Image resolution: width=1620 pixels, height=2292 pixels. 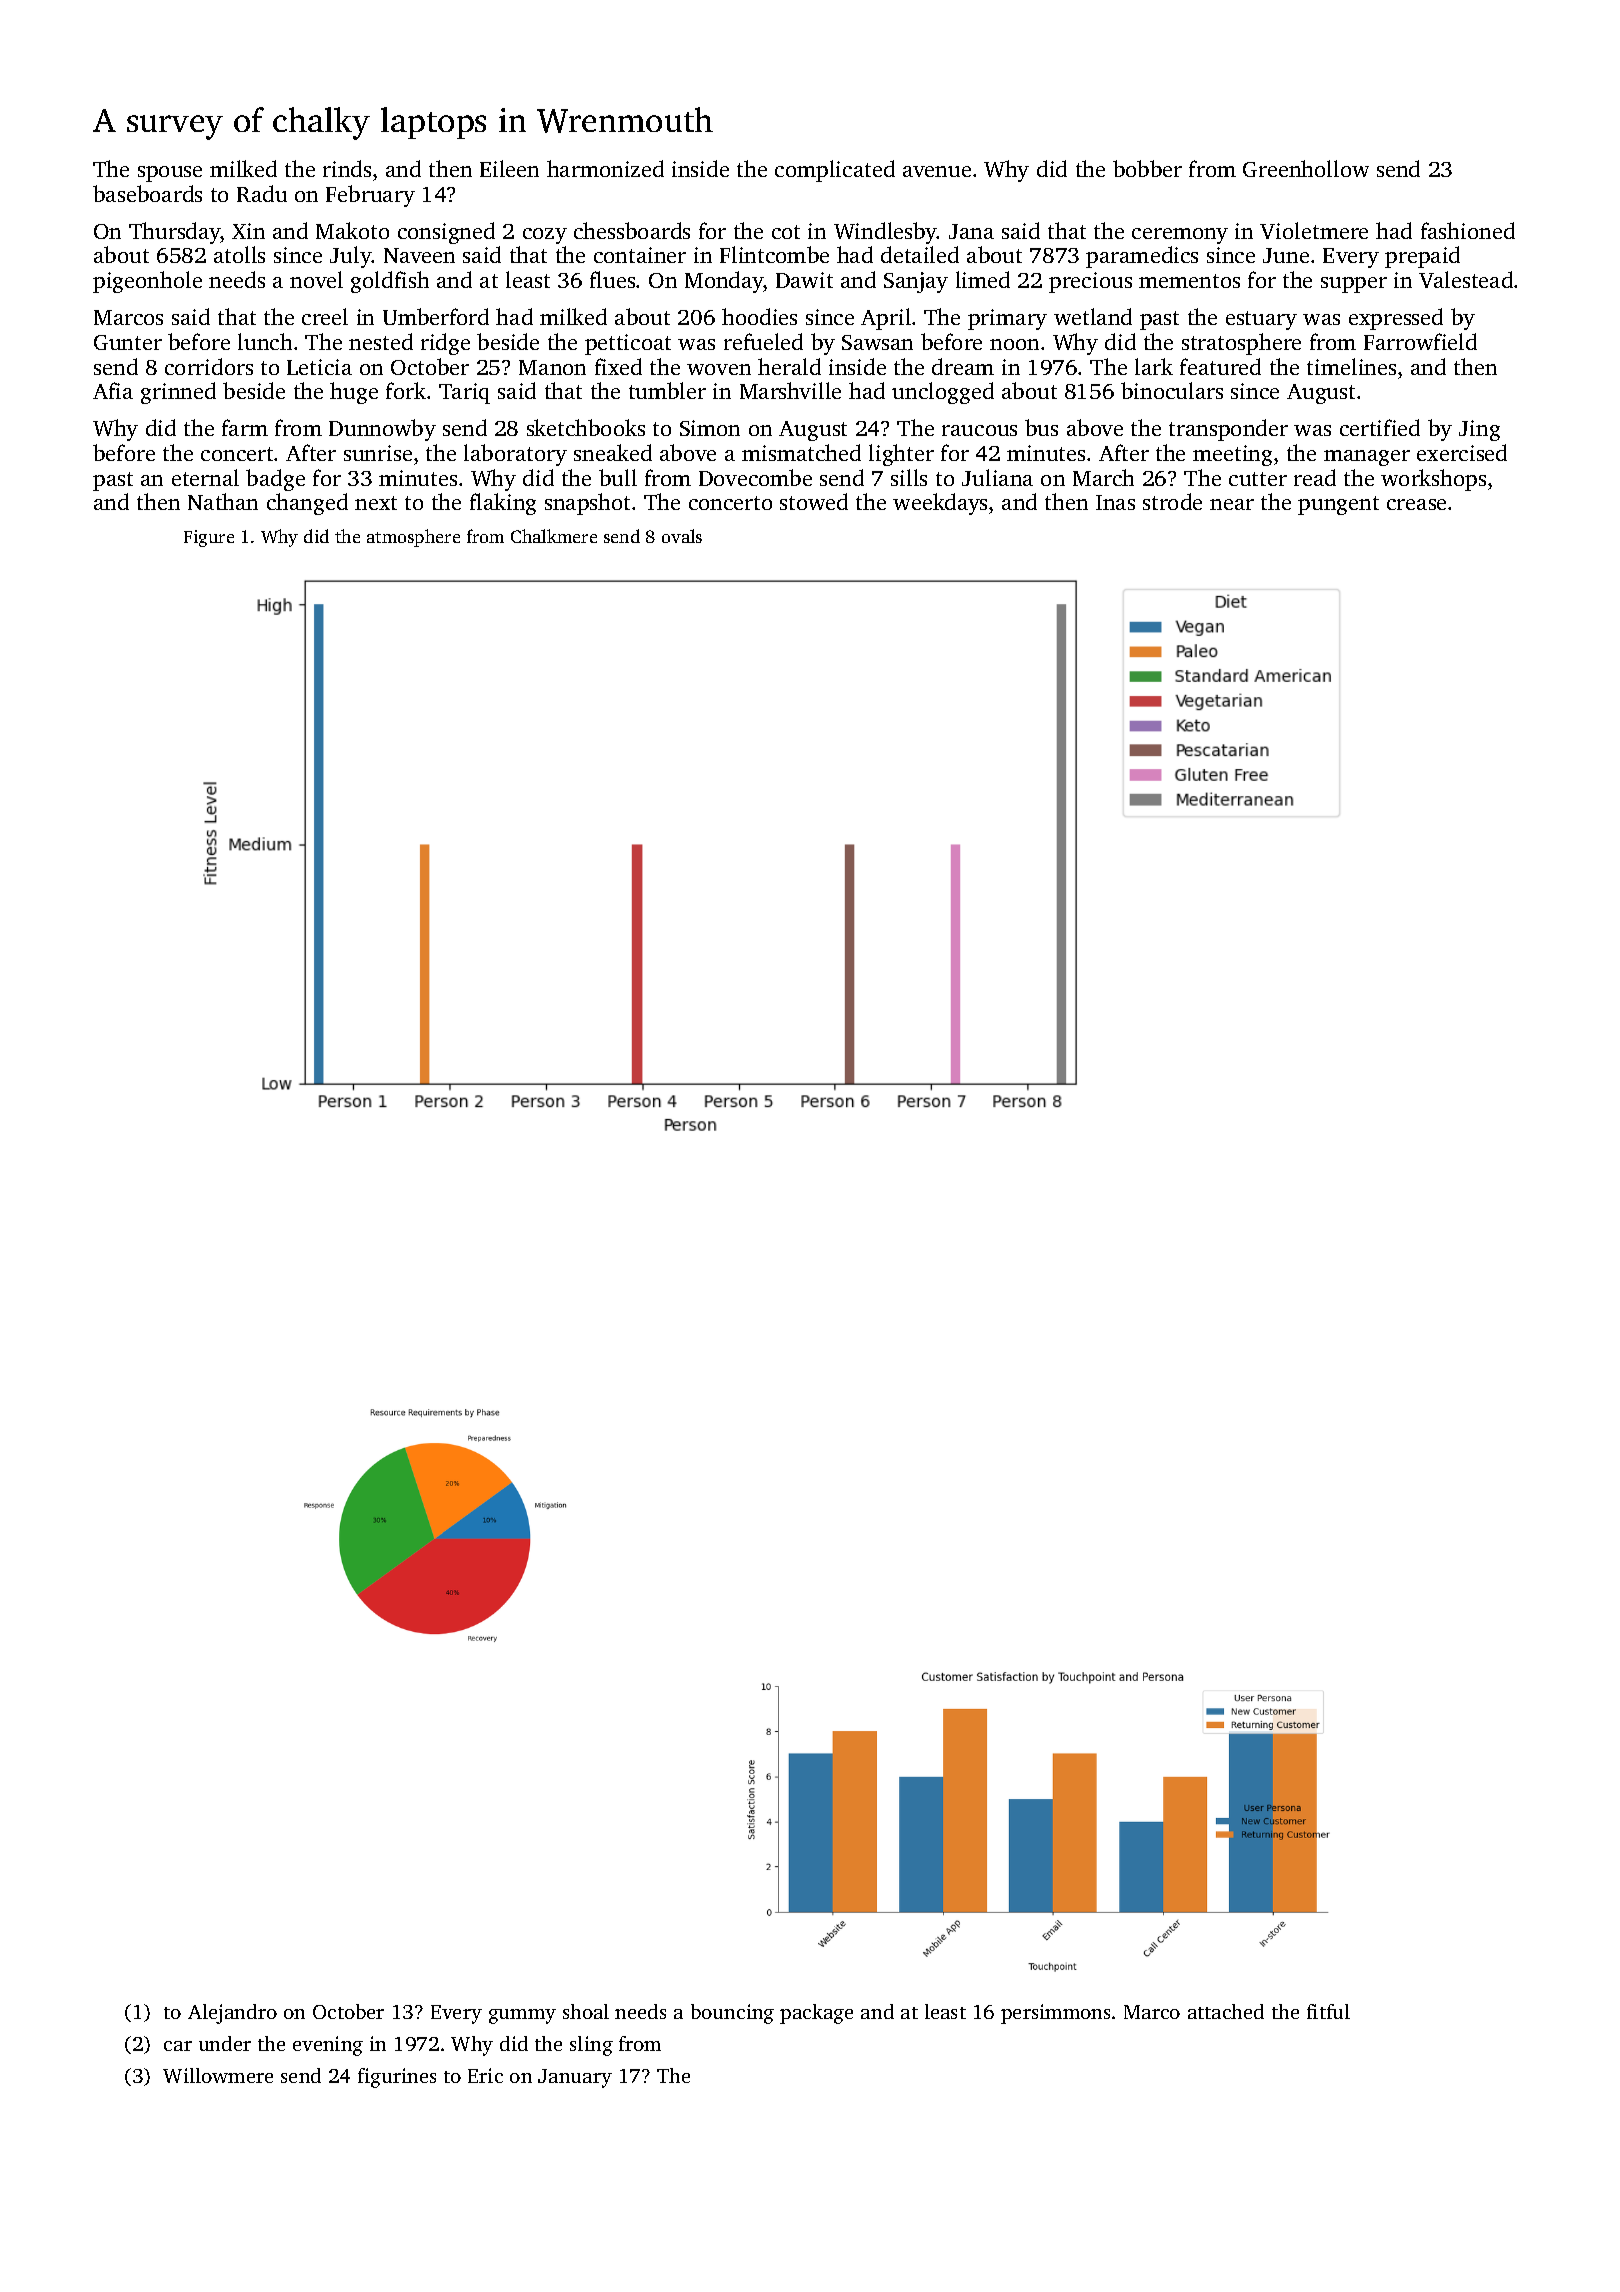 What do you see at coordinates (218, 2075) in the page?
I see `Willowmere` at bounding box center [218, 2075].
